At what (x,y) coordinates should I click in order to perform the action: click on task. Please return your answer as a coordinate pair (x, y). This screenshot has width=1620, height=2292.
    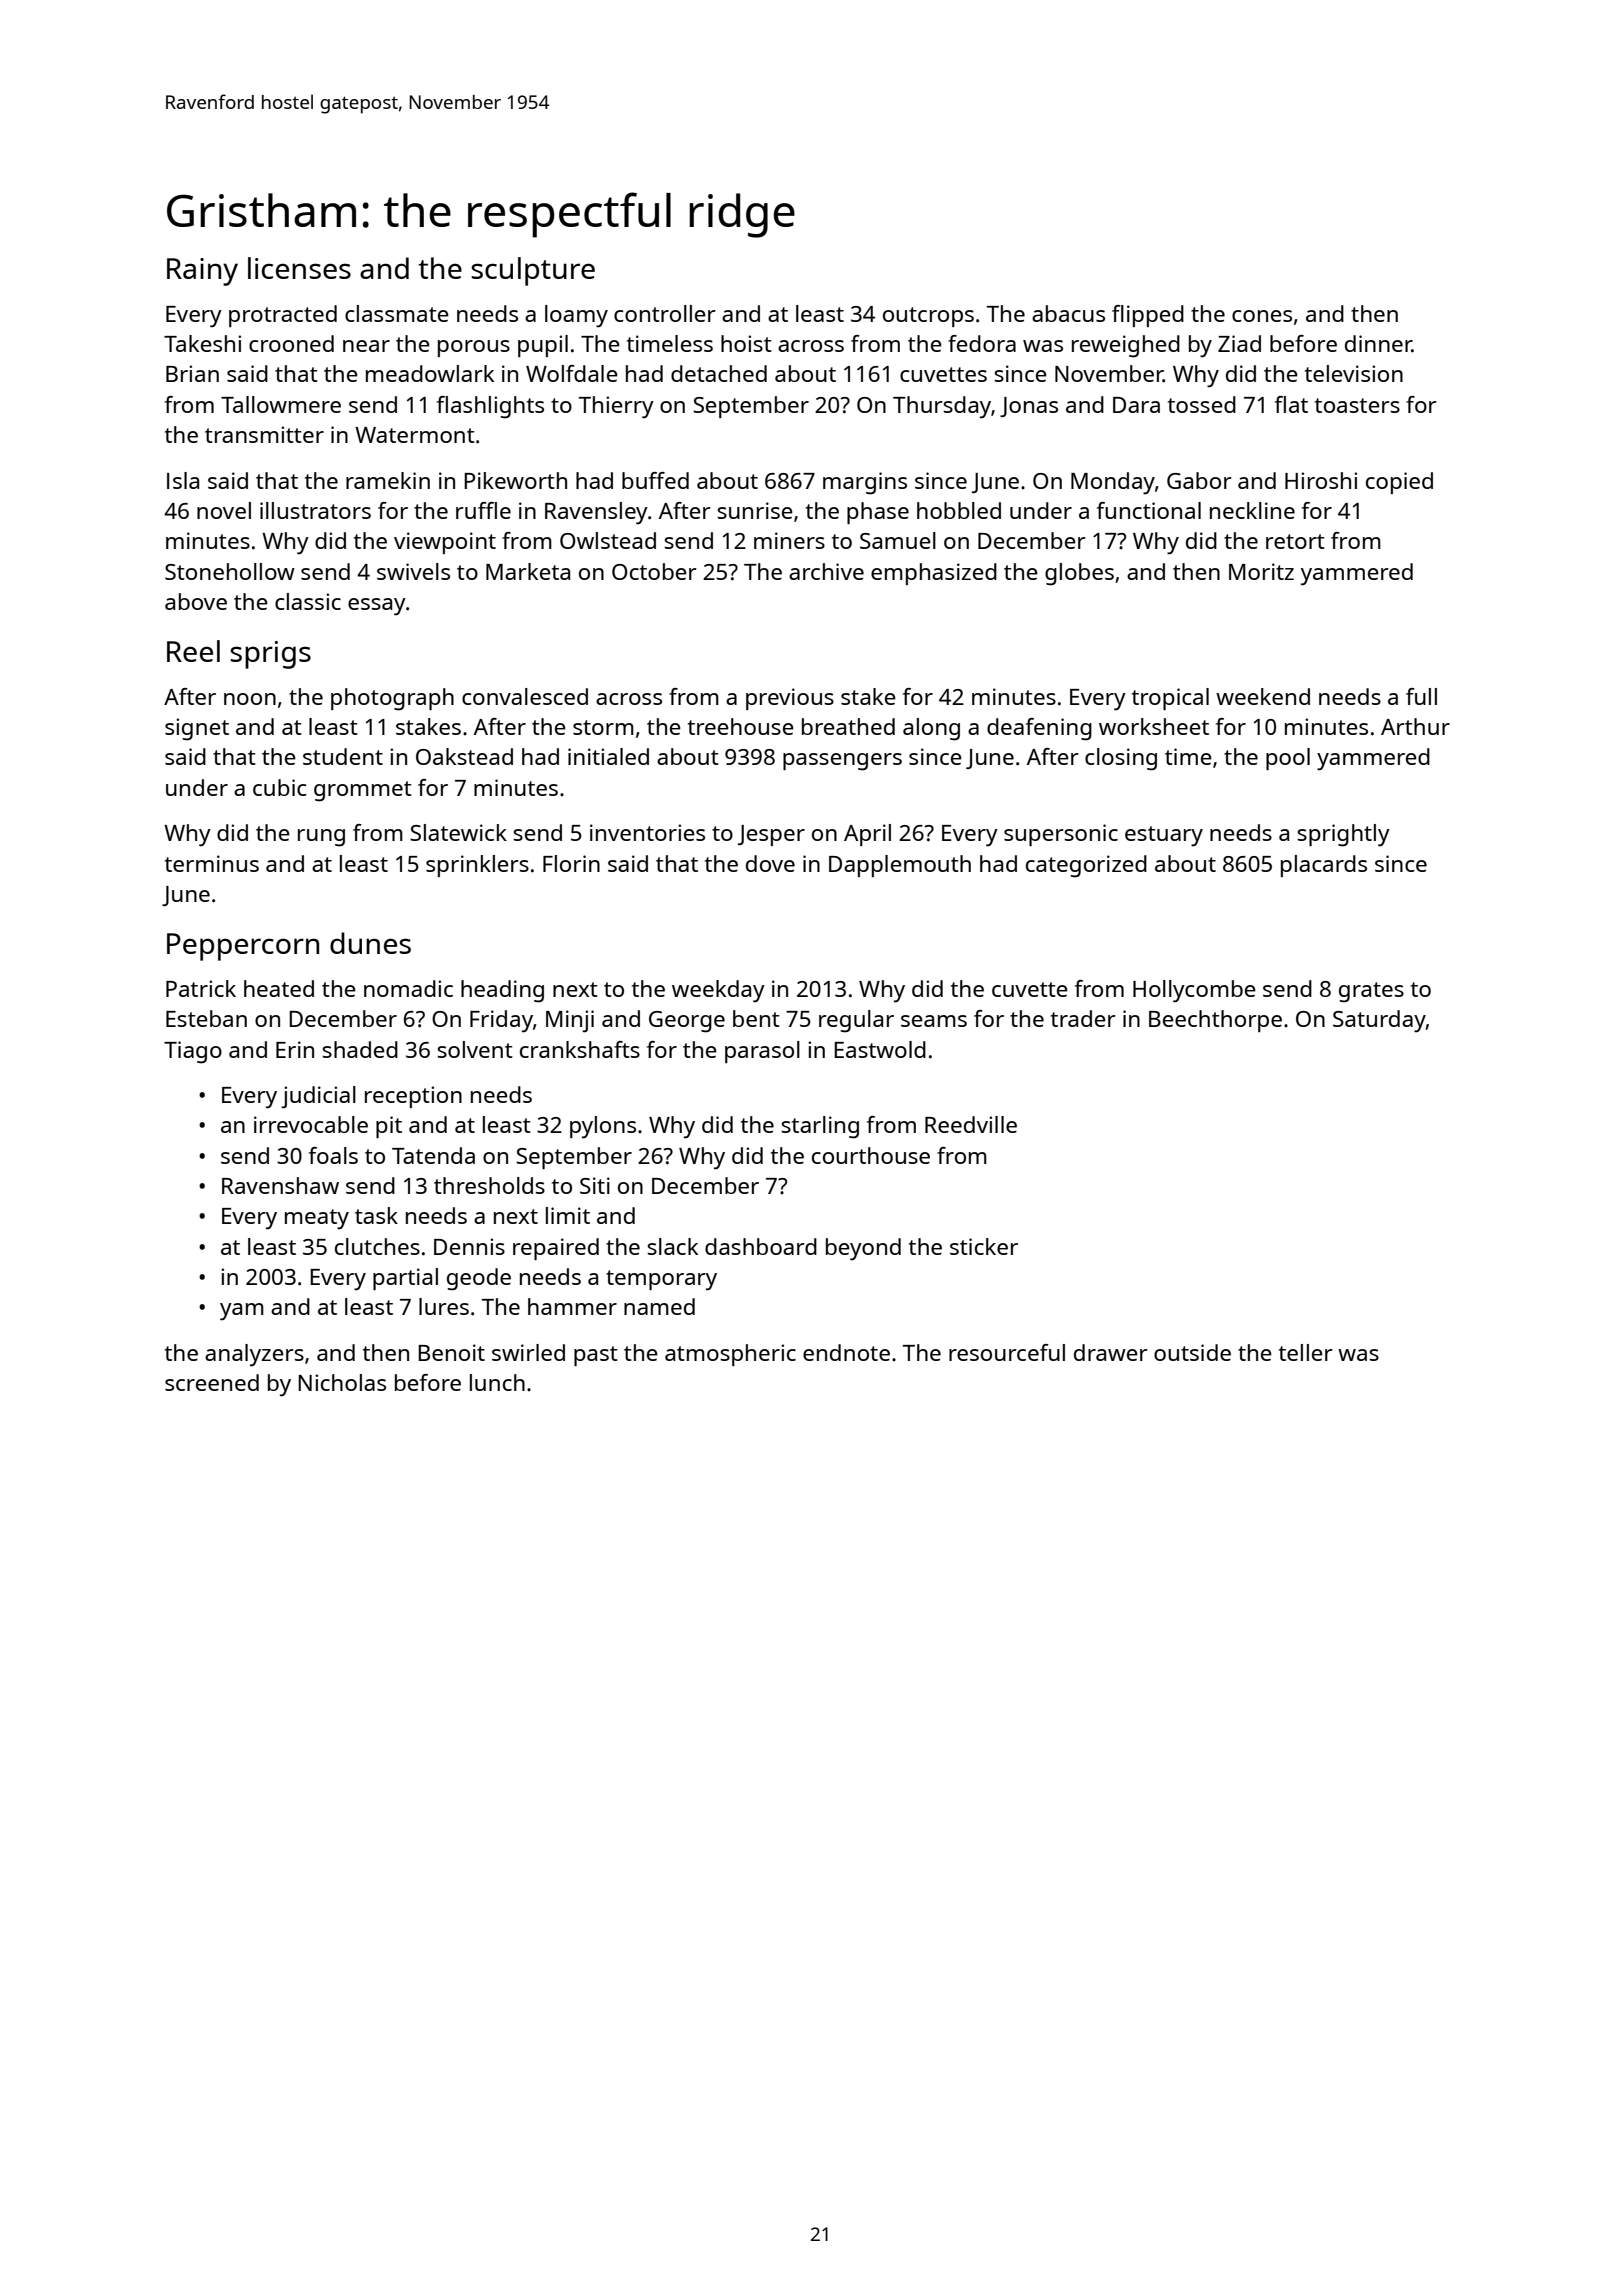
    Looking at the image, I should click on (376, 1215).
